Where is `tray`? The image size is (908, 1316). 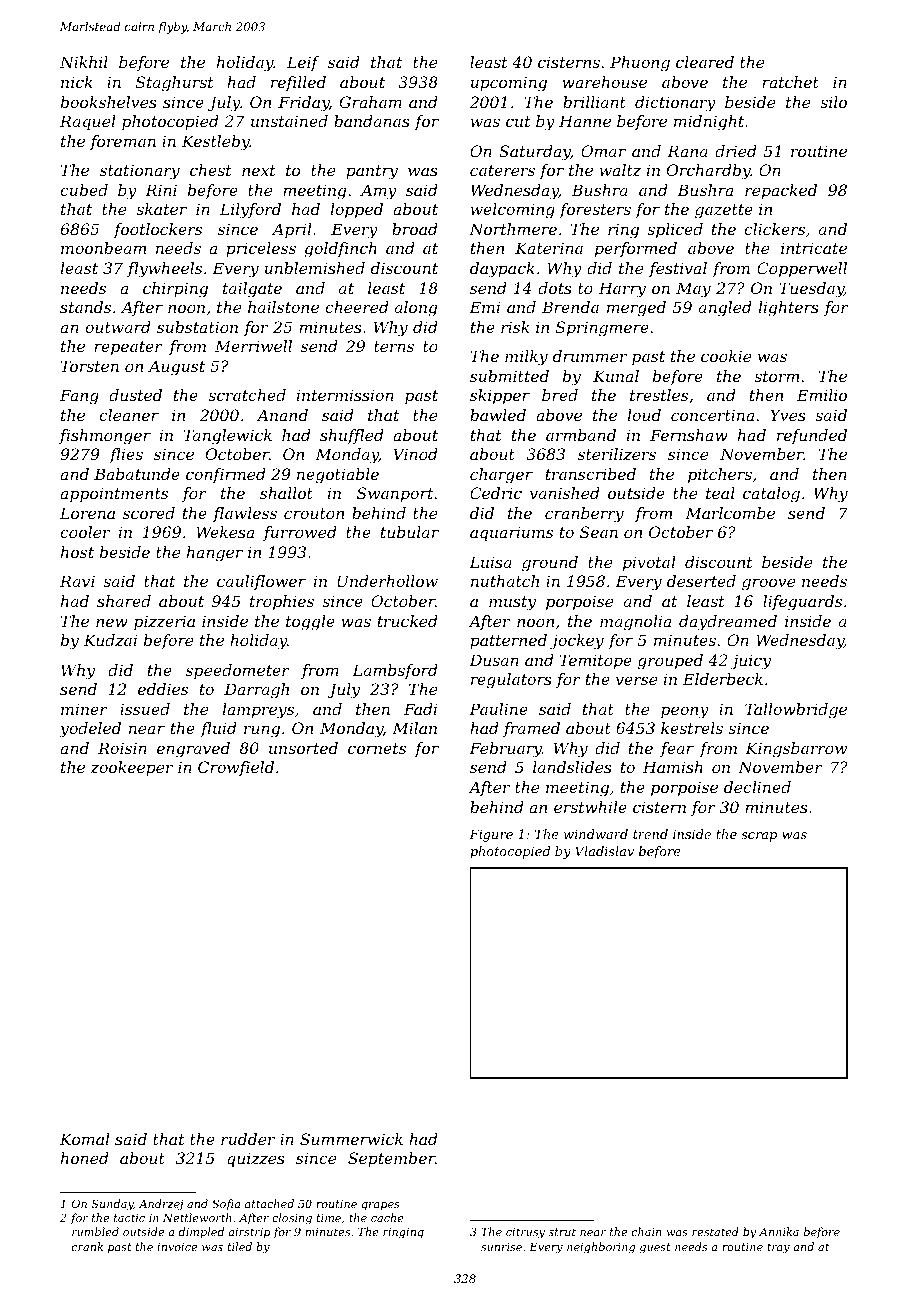
tray is located at coordinates (778, 1248).
